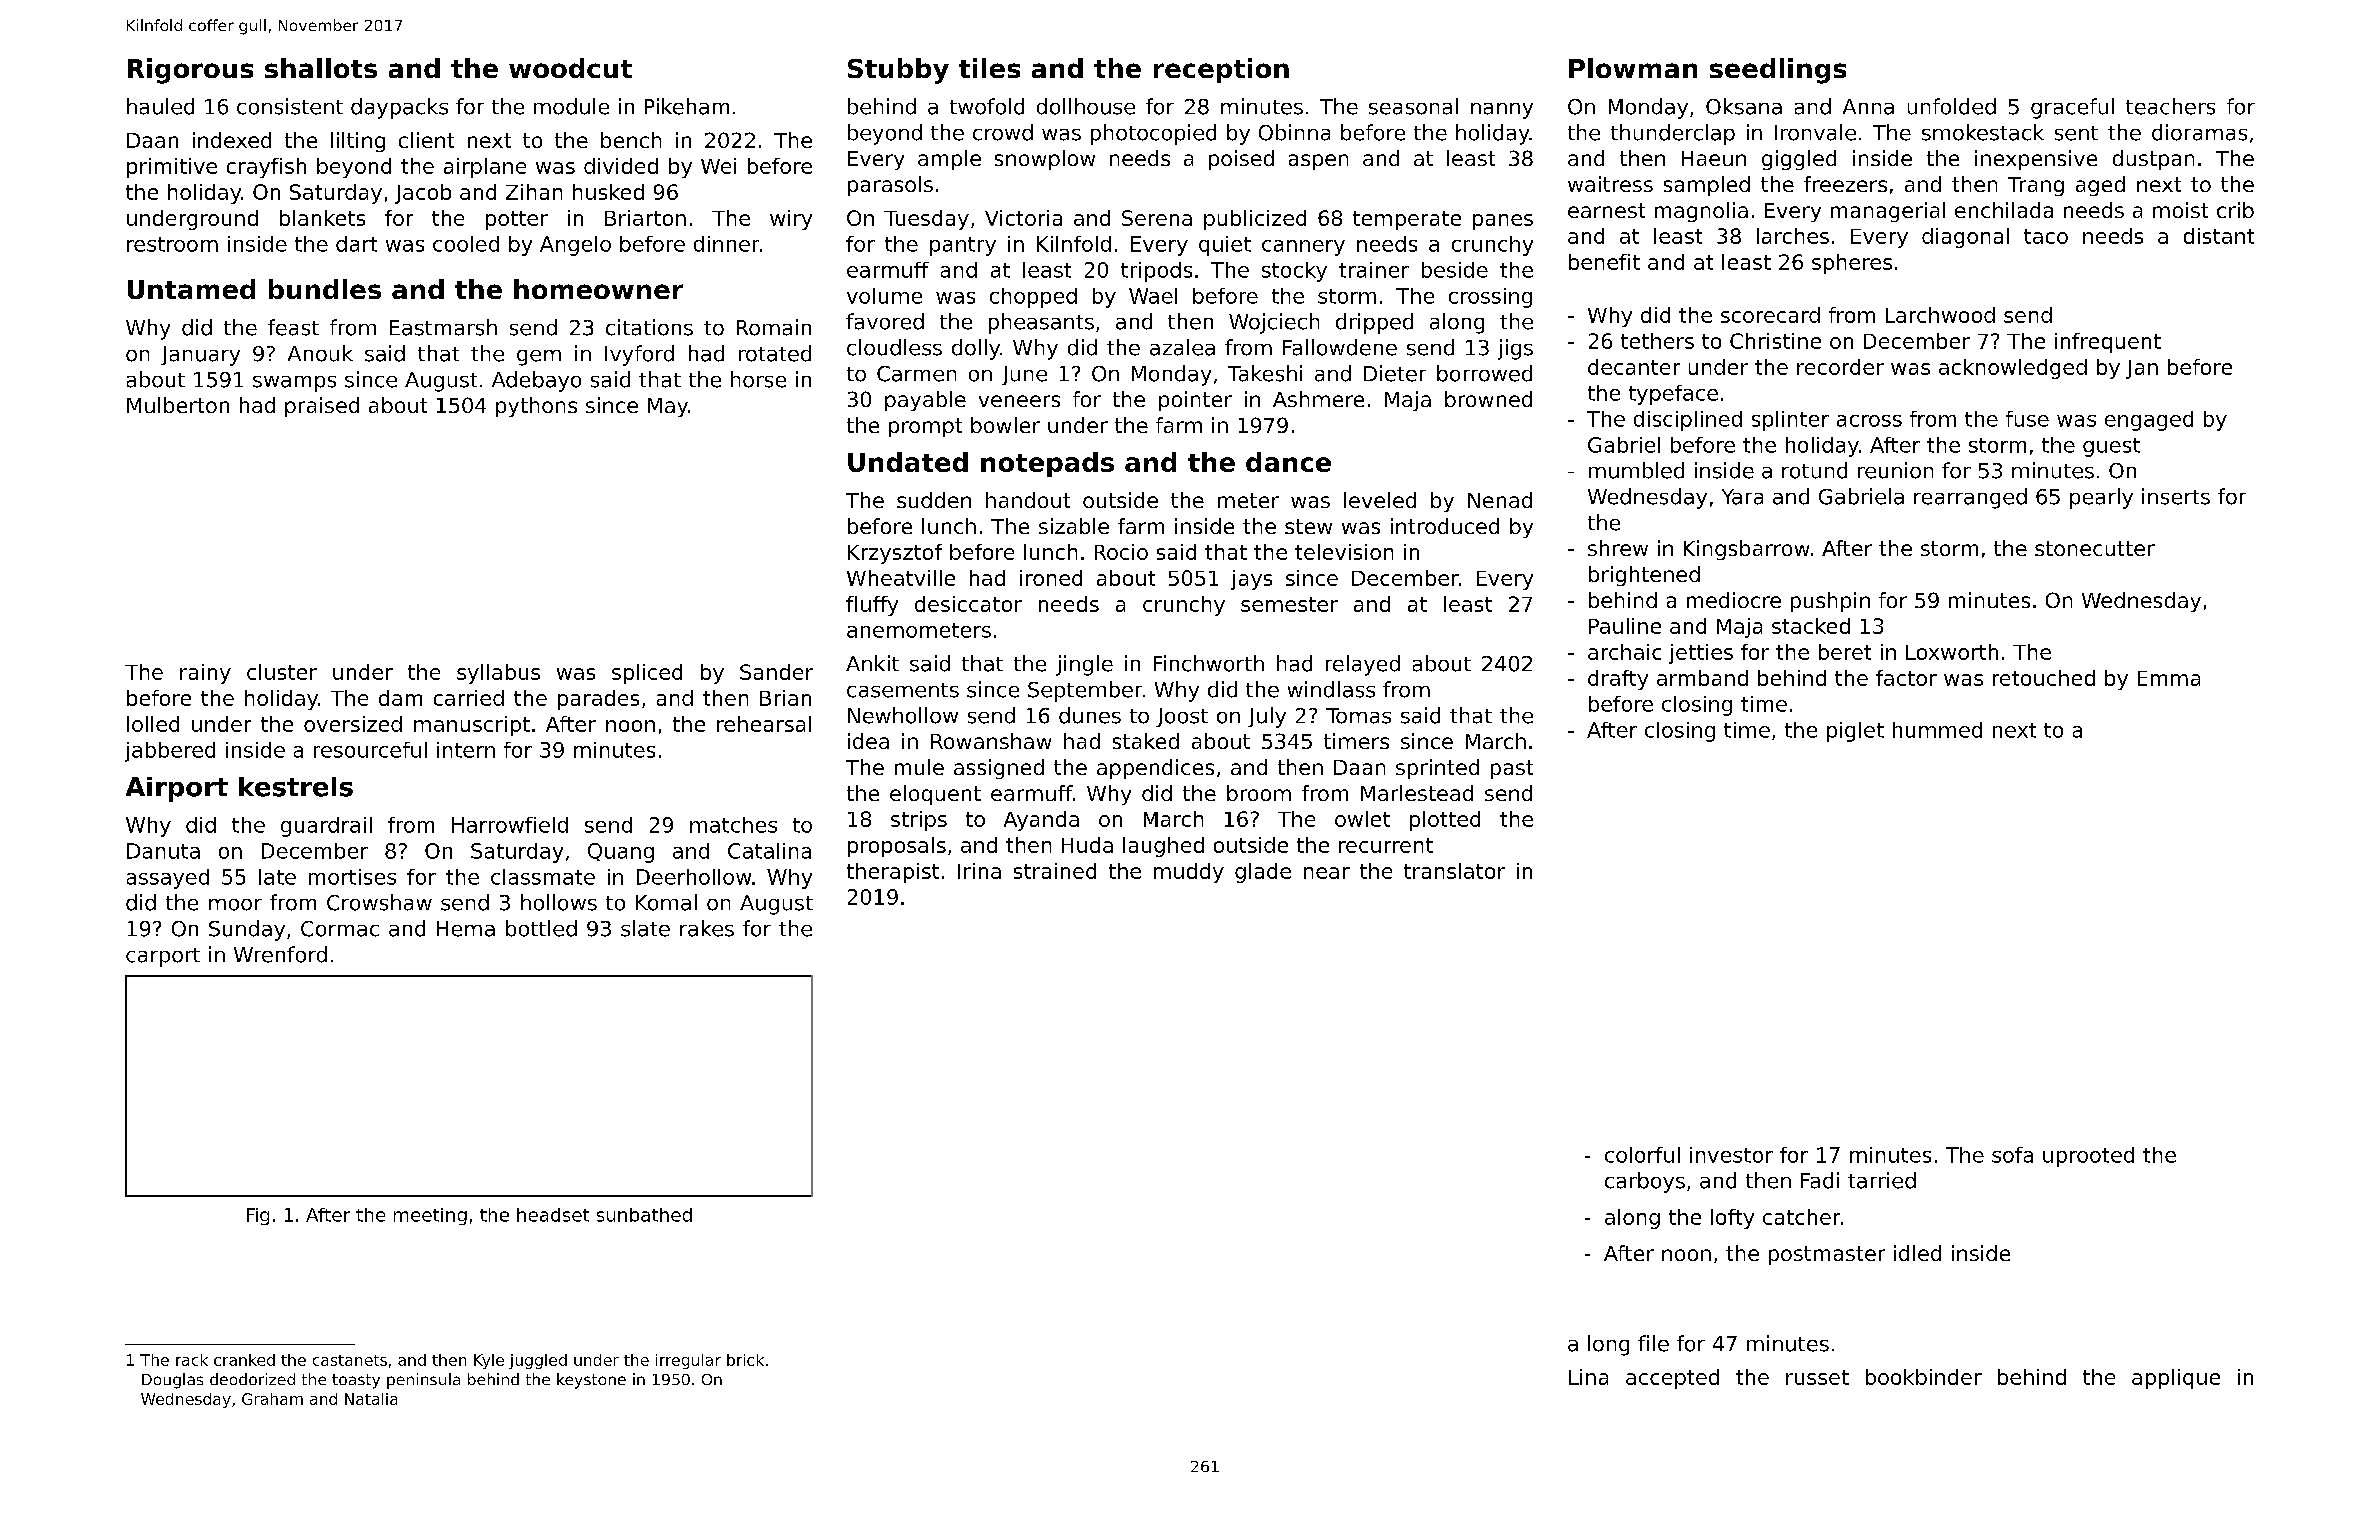  Describe the element at coordinates (1289, 604) in the document. I see `semester` at that location.
